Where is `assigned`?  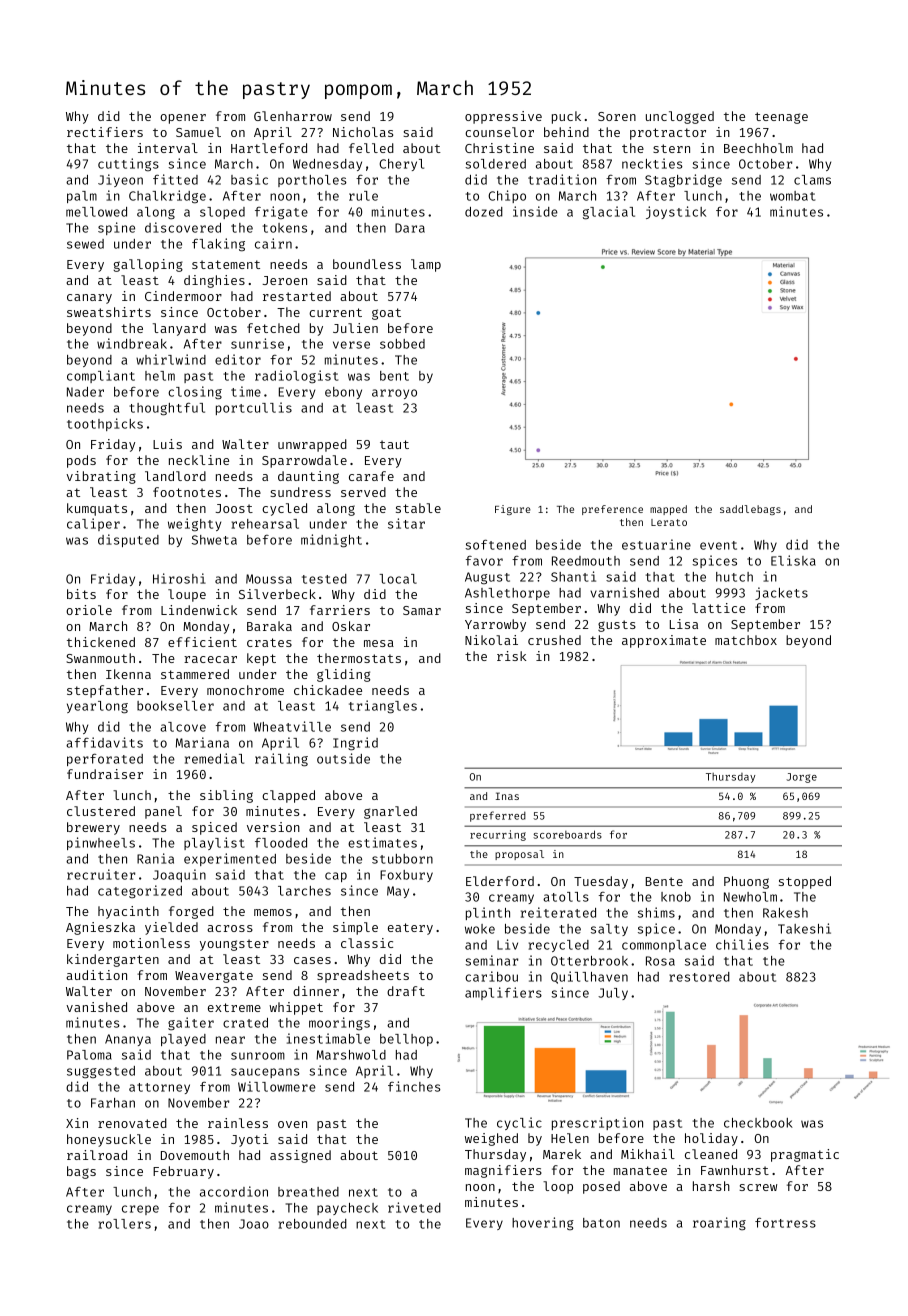 assigned is located at coordinates (300, 1156).
